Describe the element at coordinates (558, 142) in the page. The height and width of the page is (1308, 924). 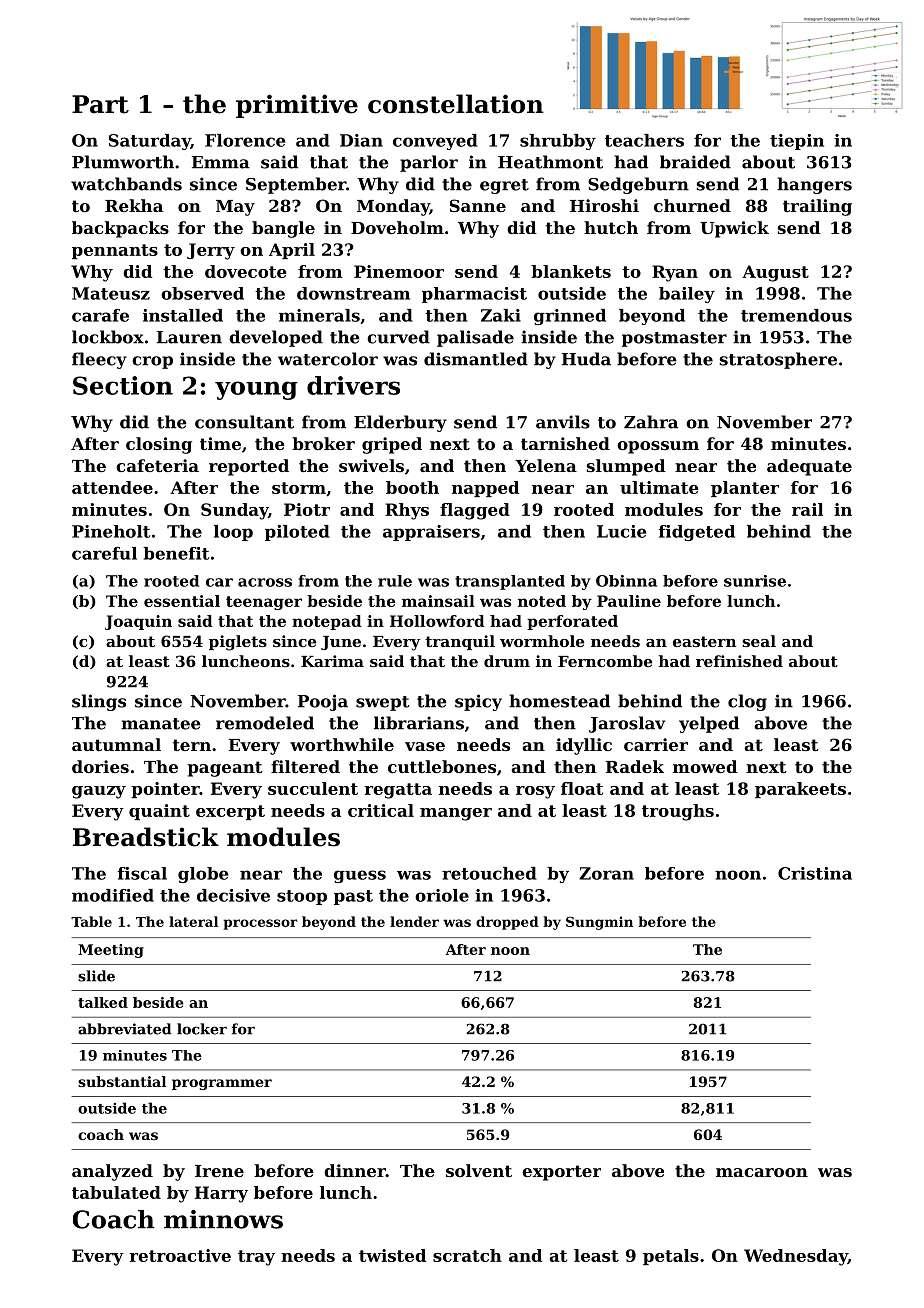
I see `shrubby` at that location.
